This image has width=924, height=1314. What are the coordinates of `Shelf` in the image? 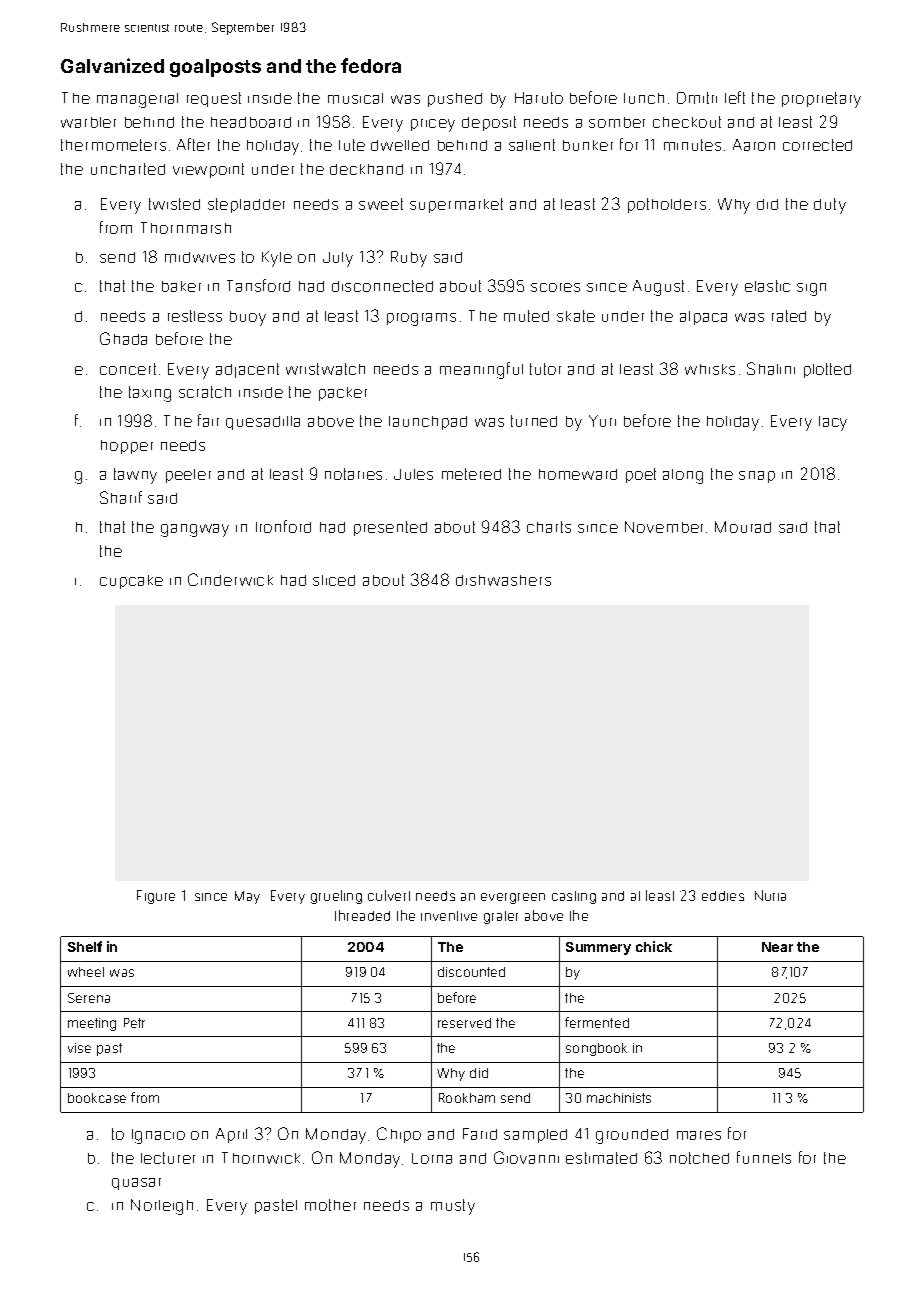 It's located at (85, 946).
